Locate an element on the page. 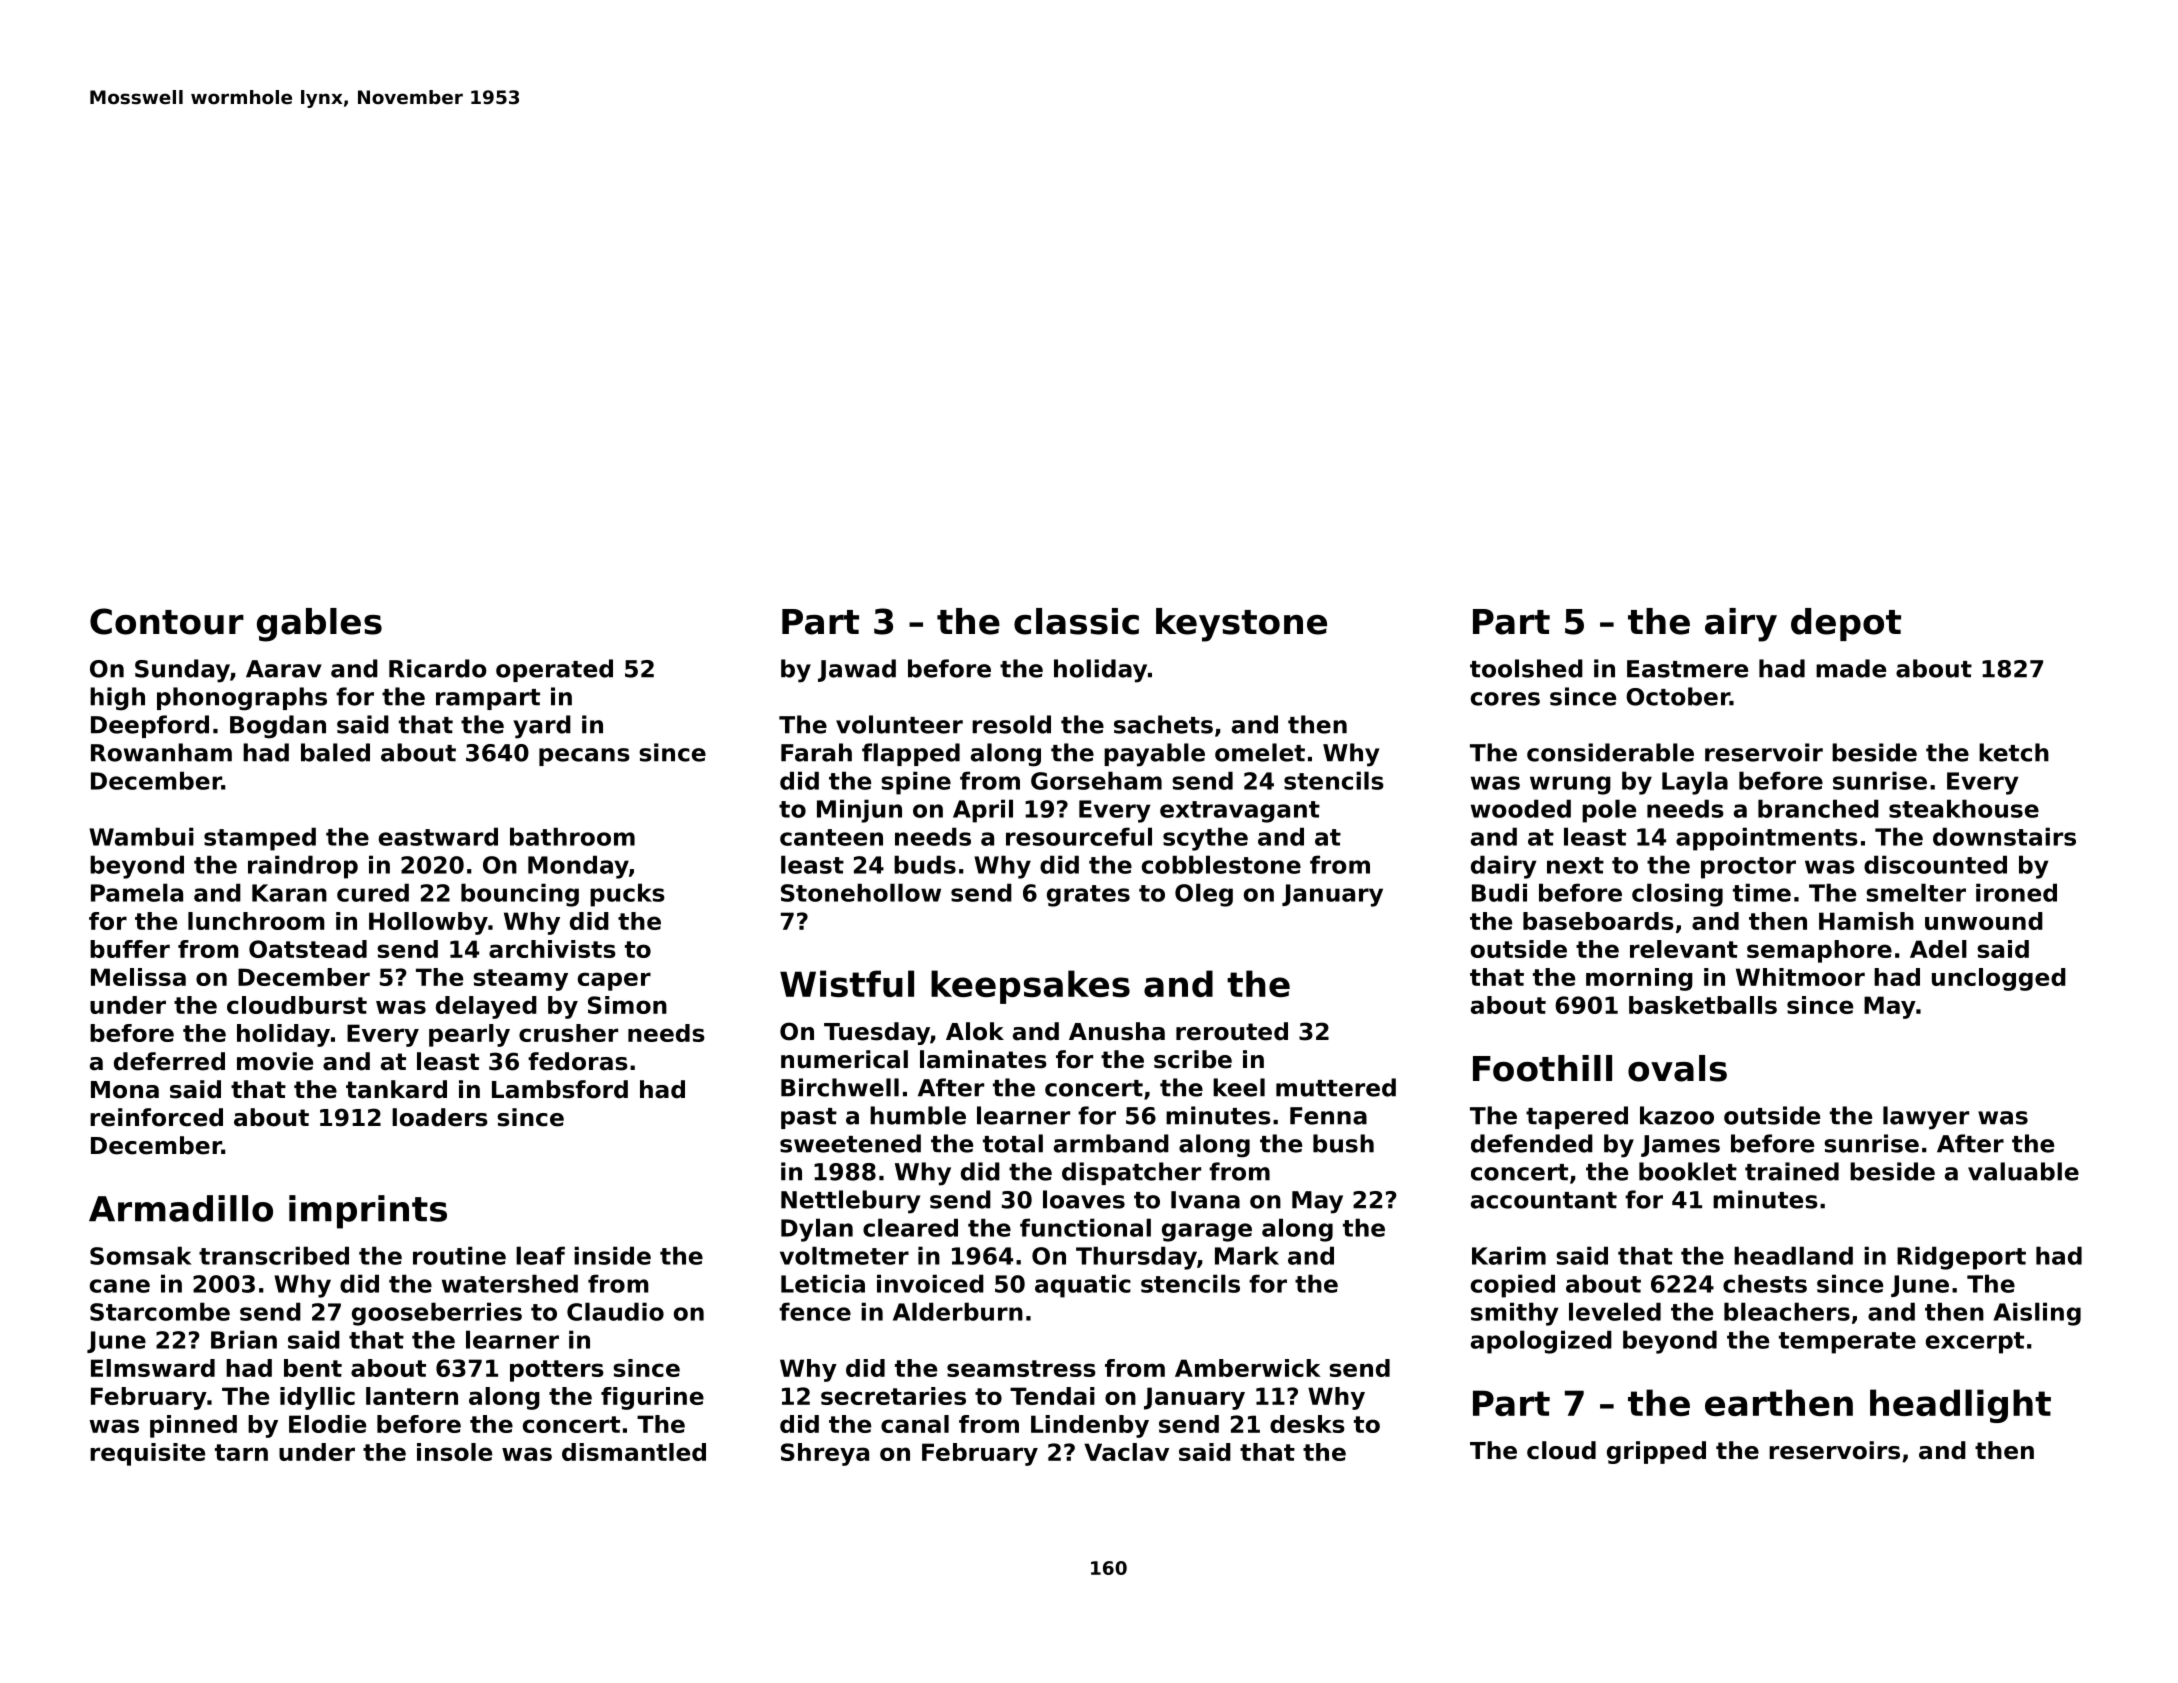 The width and height of the image is (2178, 1683). classic is located at coordinates (1076, 621).
